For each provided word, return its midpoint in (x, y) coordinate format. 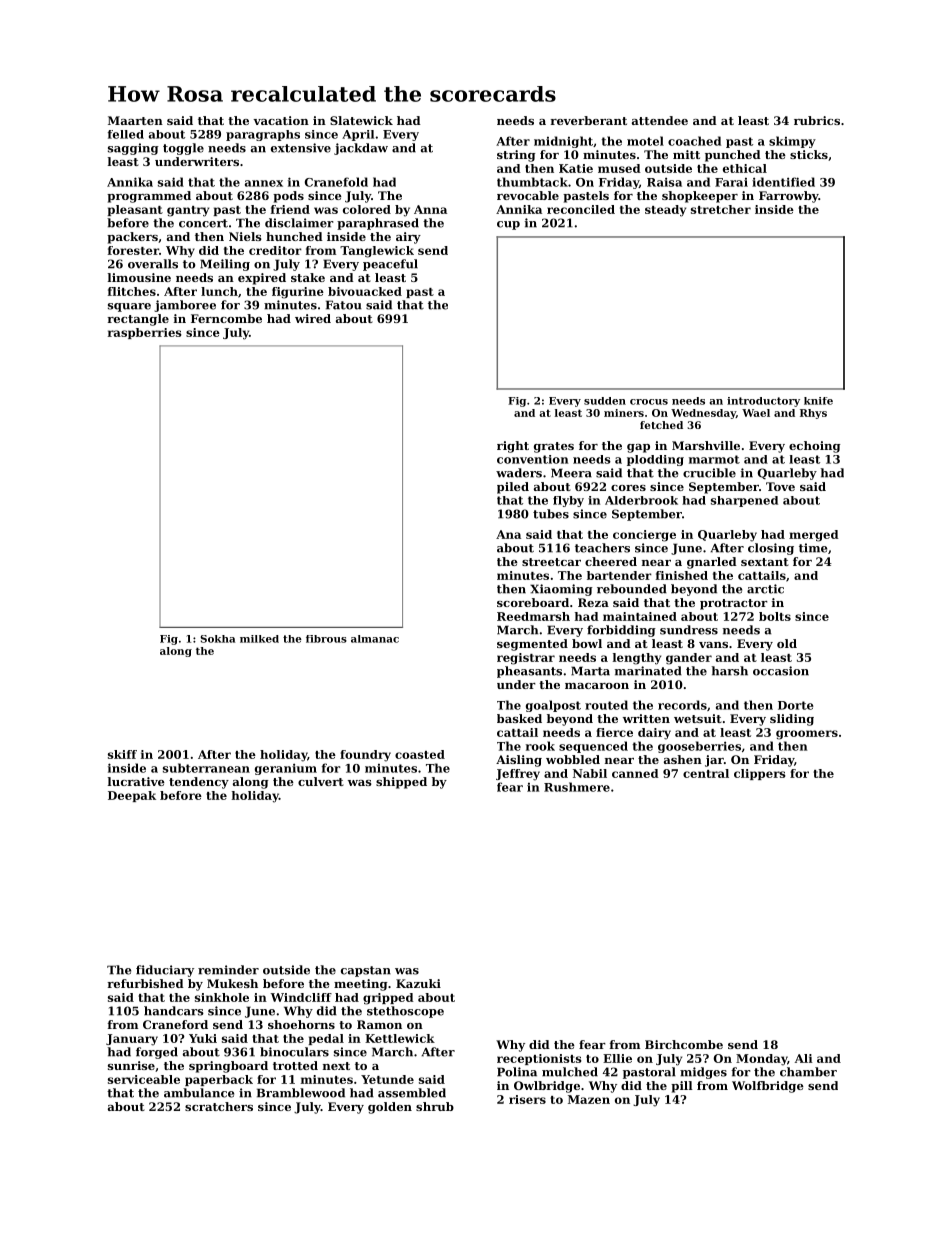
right (513, 447)
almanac (375, 639)
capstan (366, 971)
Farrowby (789, 197)
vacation (281, 120)
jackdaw (361, 149)
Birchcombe (684, 1044)
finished (682, 575)
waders (519, 473)
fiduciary (165, 971)
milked (259, 639)
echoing (814, 447)
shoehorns (301, 1024)
